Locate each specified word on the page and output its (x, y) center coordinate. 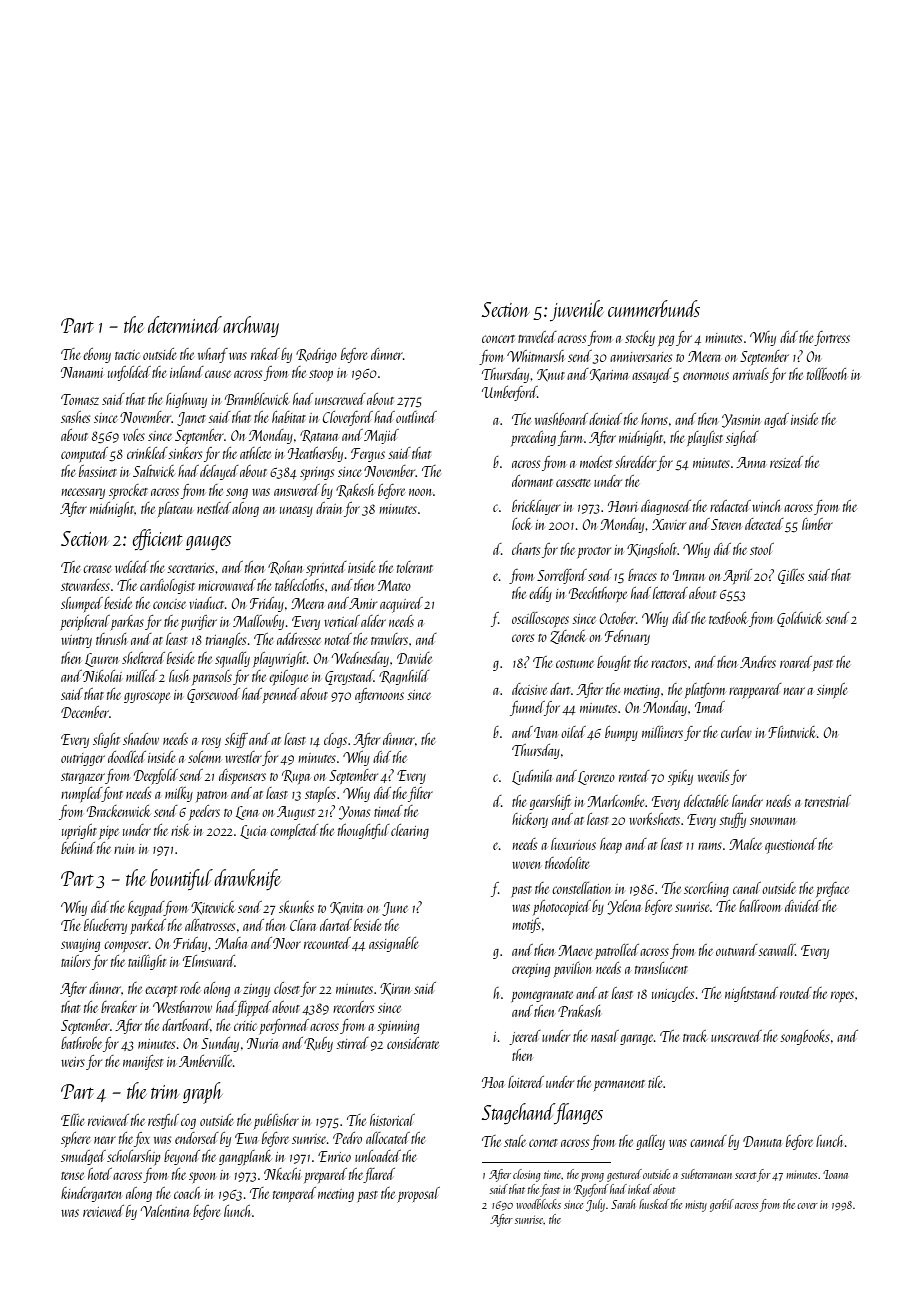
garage (636, 1039)
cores (523, 638)
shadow (141, 739)
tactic (127, 355)
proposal (419, 1194)
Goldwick (799, 619)
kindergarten (91, 1194)
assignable (393, 944)
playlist (705, 438)
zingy (256, 990)
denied (605, 419)
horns (654, 419)
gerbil (722, 1205)
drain (329, 508)
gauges (208, 543)
